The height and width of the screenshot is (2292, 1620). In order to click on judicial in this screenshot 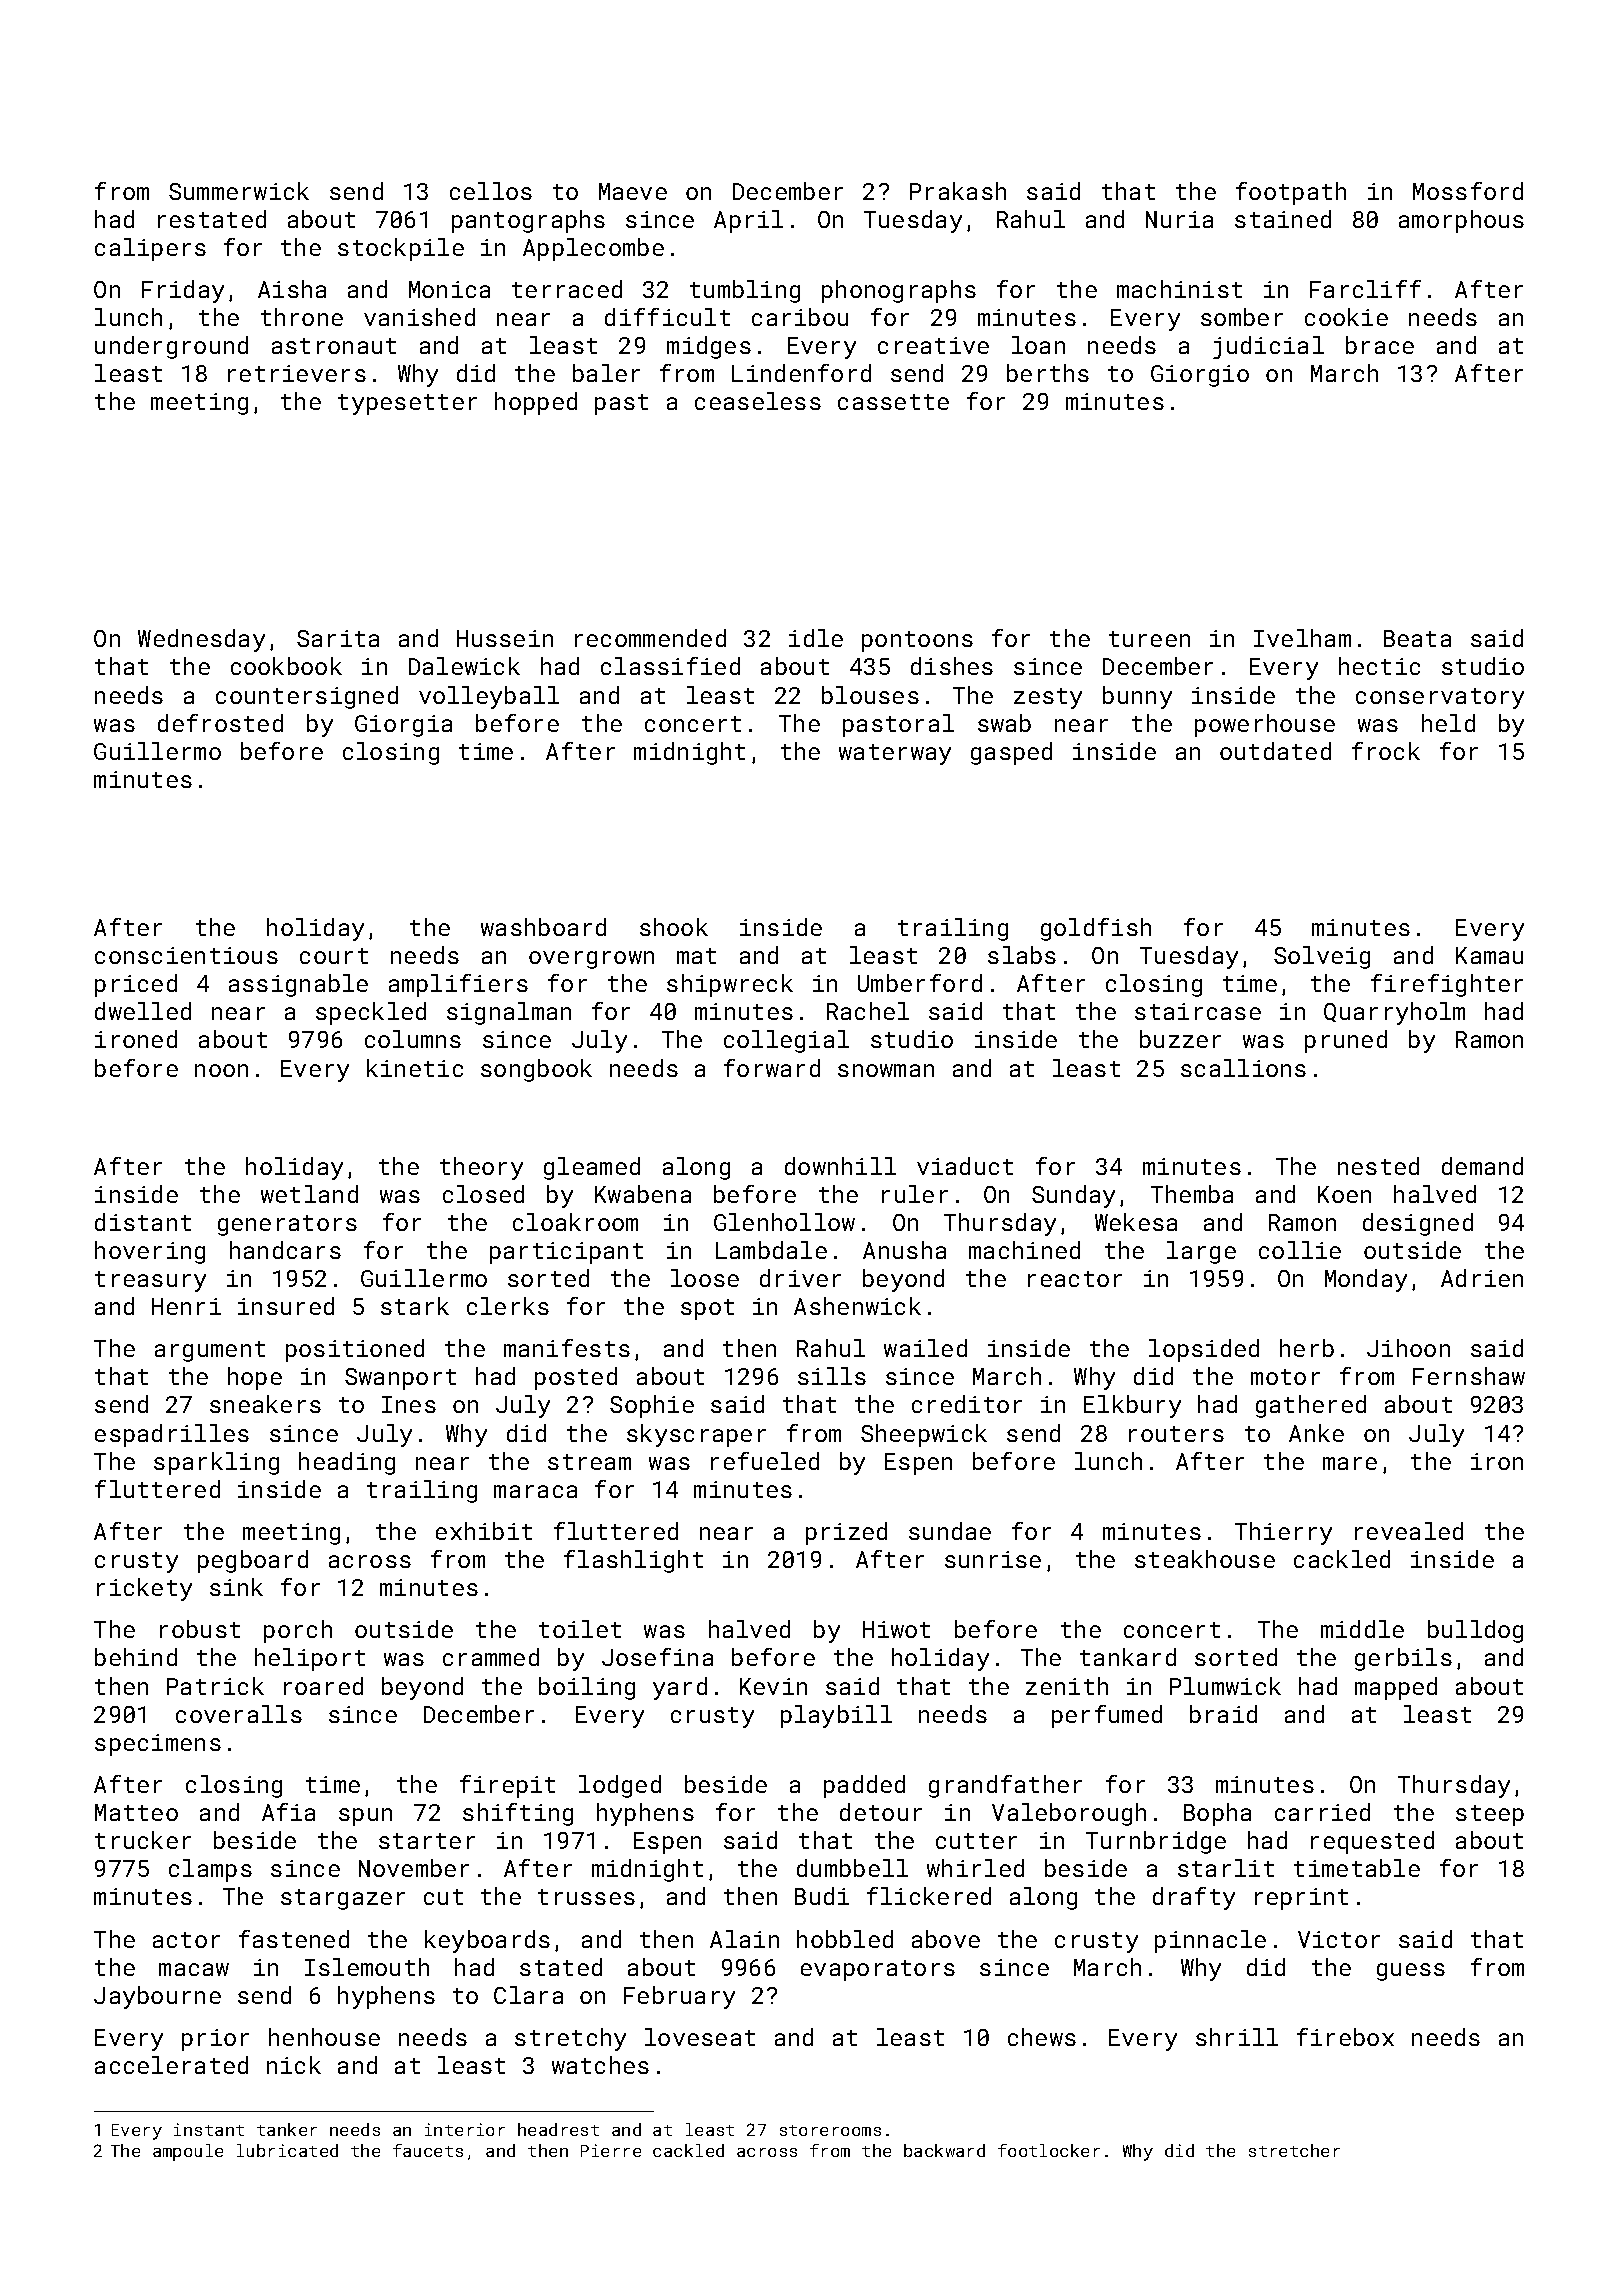, I will do `click(1268, 347)`.
